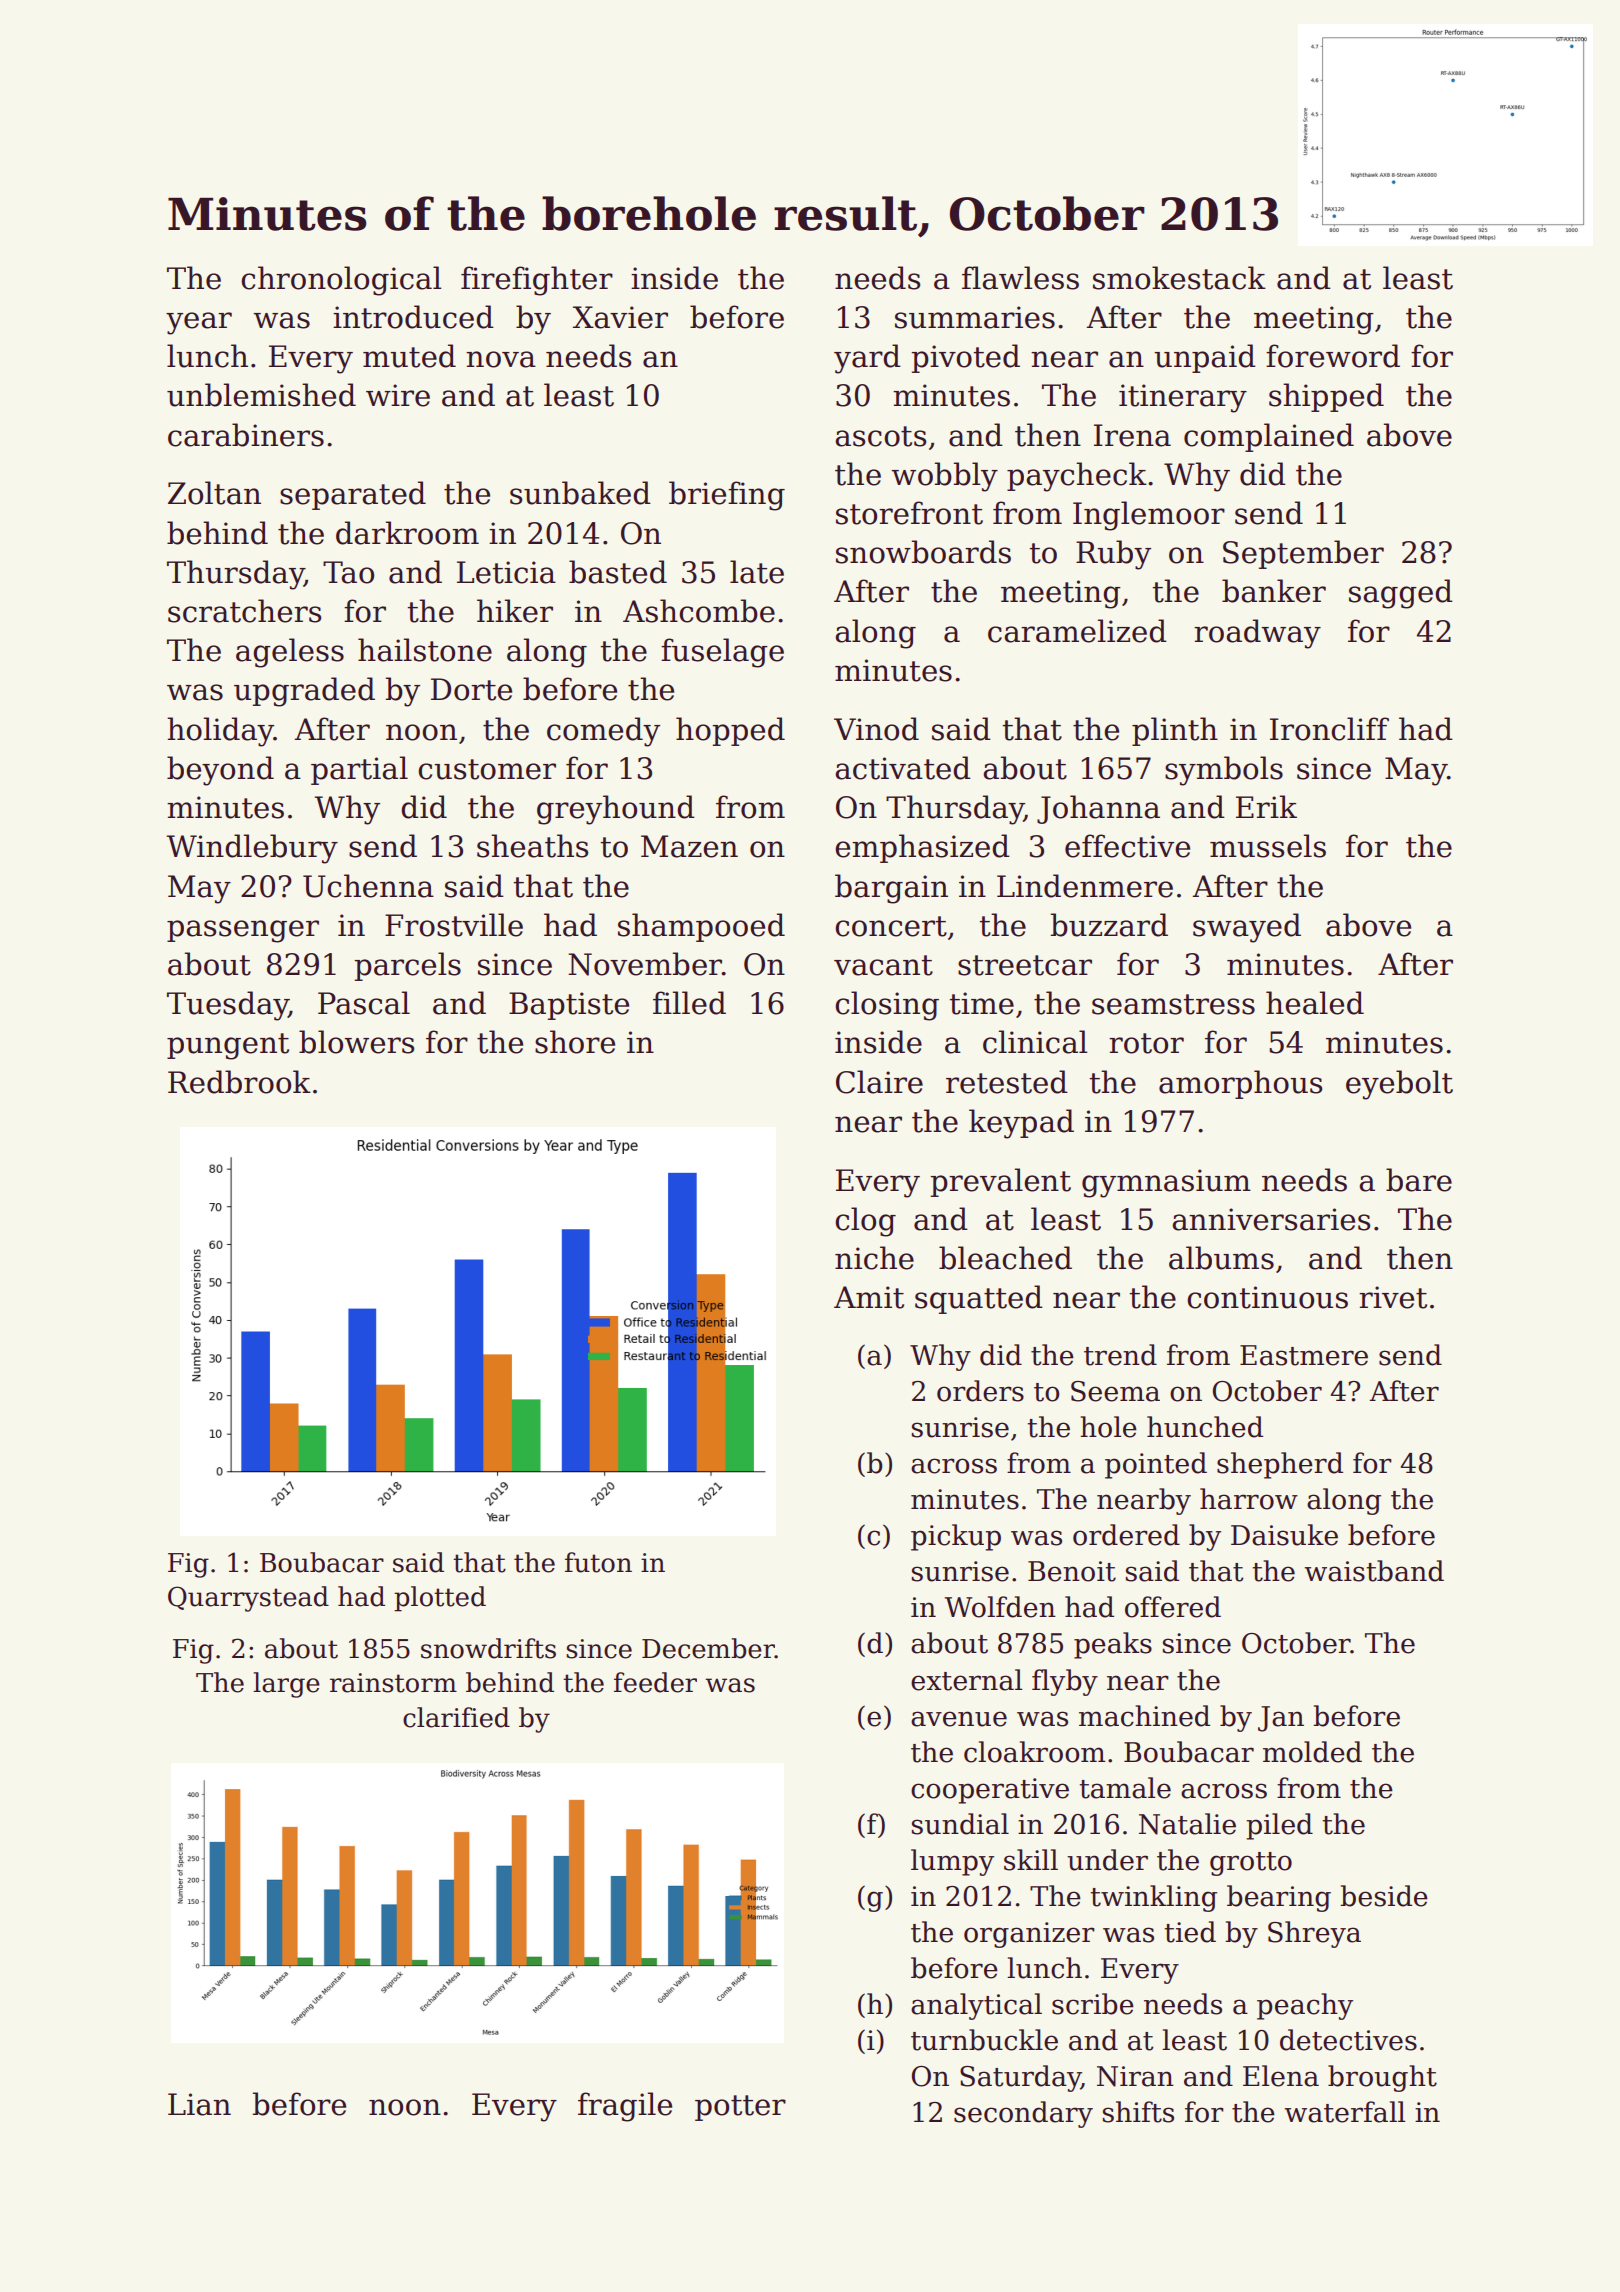 The width and height of the screenshot is (1620, 2292). Describe the element at coordinates (239, 1082) in the screenshot. I see `Redbrook` at that location.
